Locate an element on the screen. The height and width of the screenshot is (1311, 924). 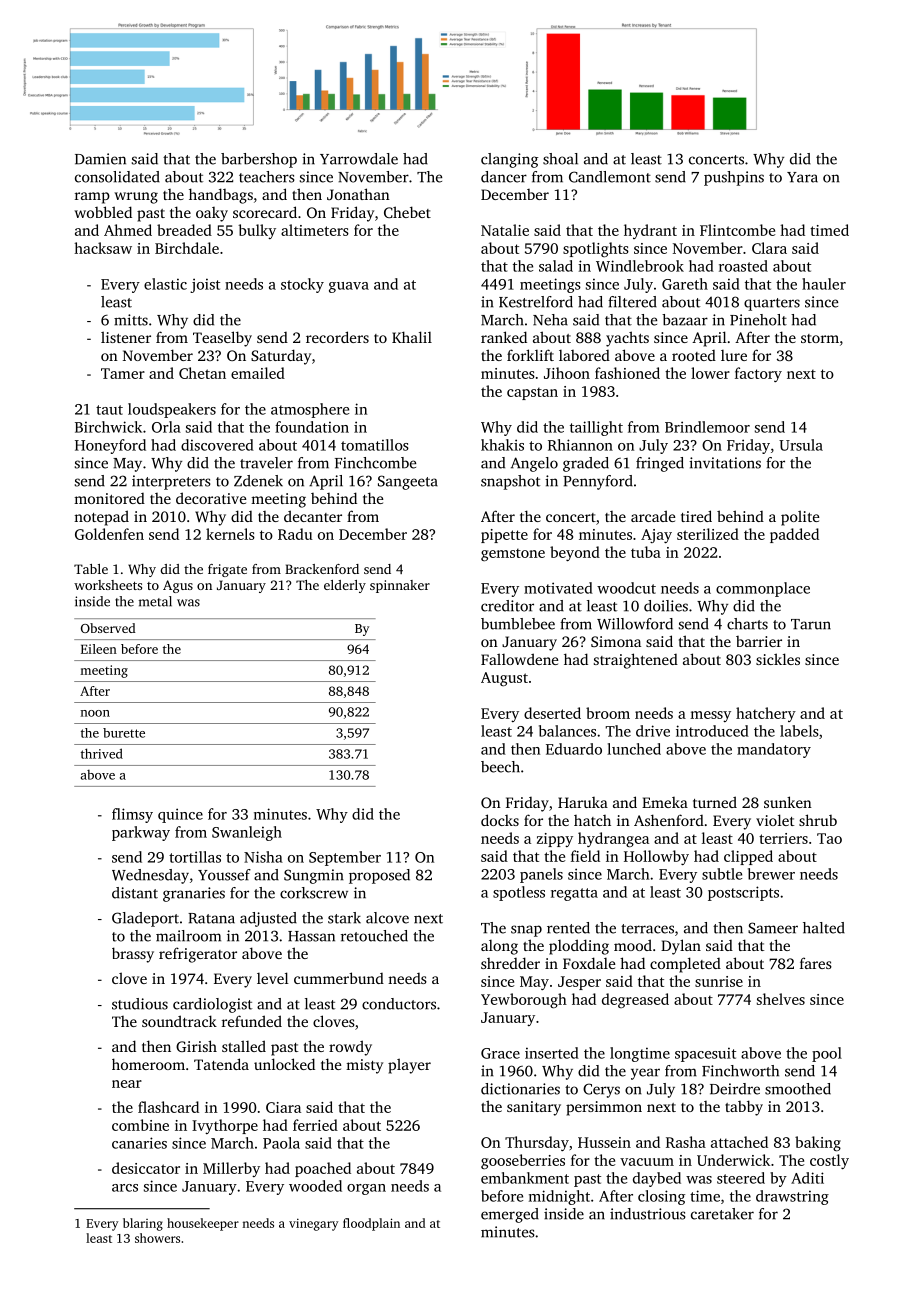
mandatory is located at coordinates (774, 750).
